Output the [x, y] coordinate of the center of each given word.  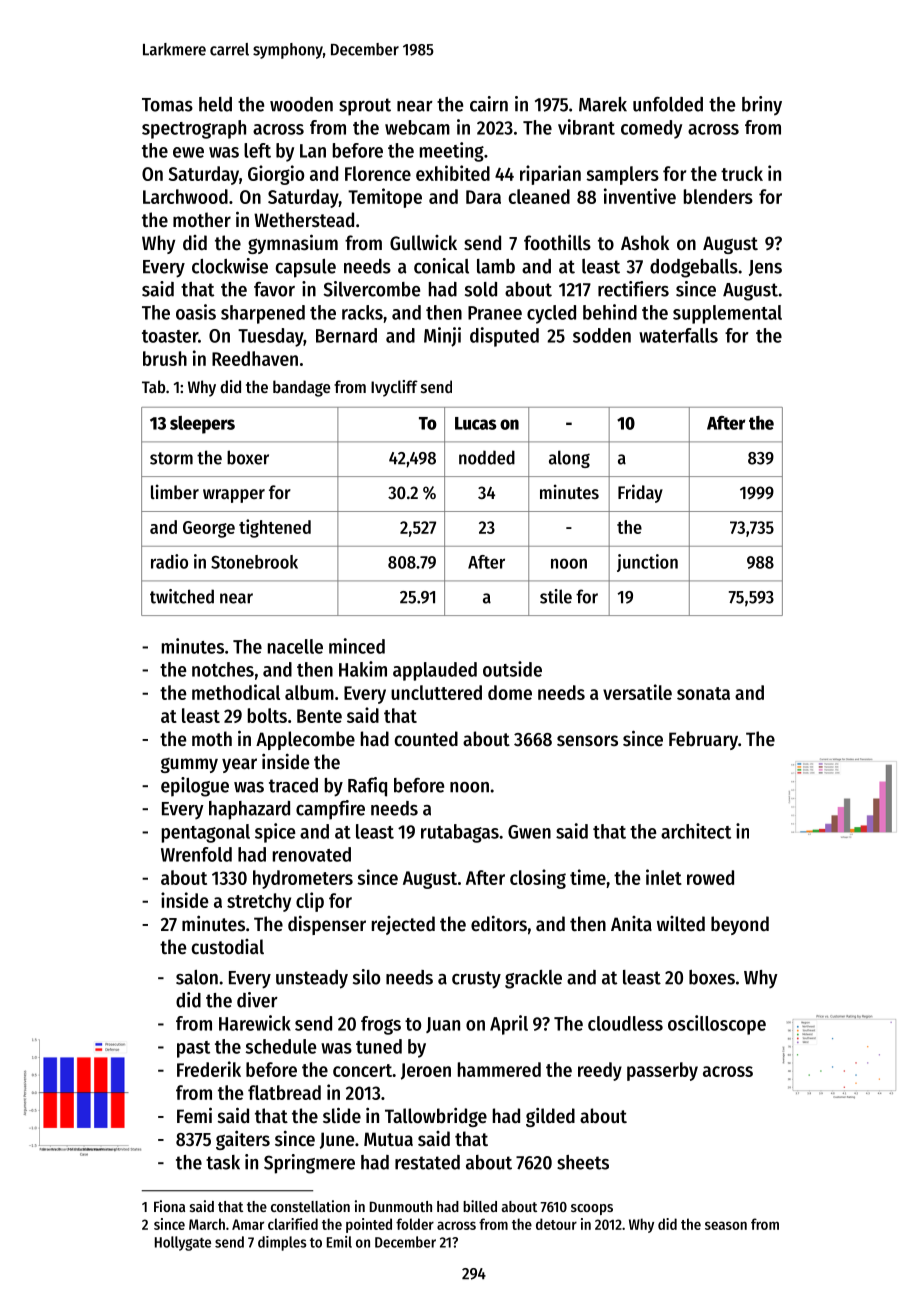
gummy [189, 765]
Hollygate [183, 1243]
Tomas [167, 105]
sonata [703, 693]
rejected [403, 925]
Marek [603, 104]
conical [441, 266]
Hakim [363, 669]
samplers [622, 175]
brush [165, 358]
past [193, 1049]
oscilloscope [717, 1025]
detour [556, 1224]
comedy [651, 129]
